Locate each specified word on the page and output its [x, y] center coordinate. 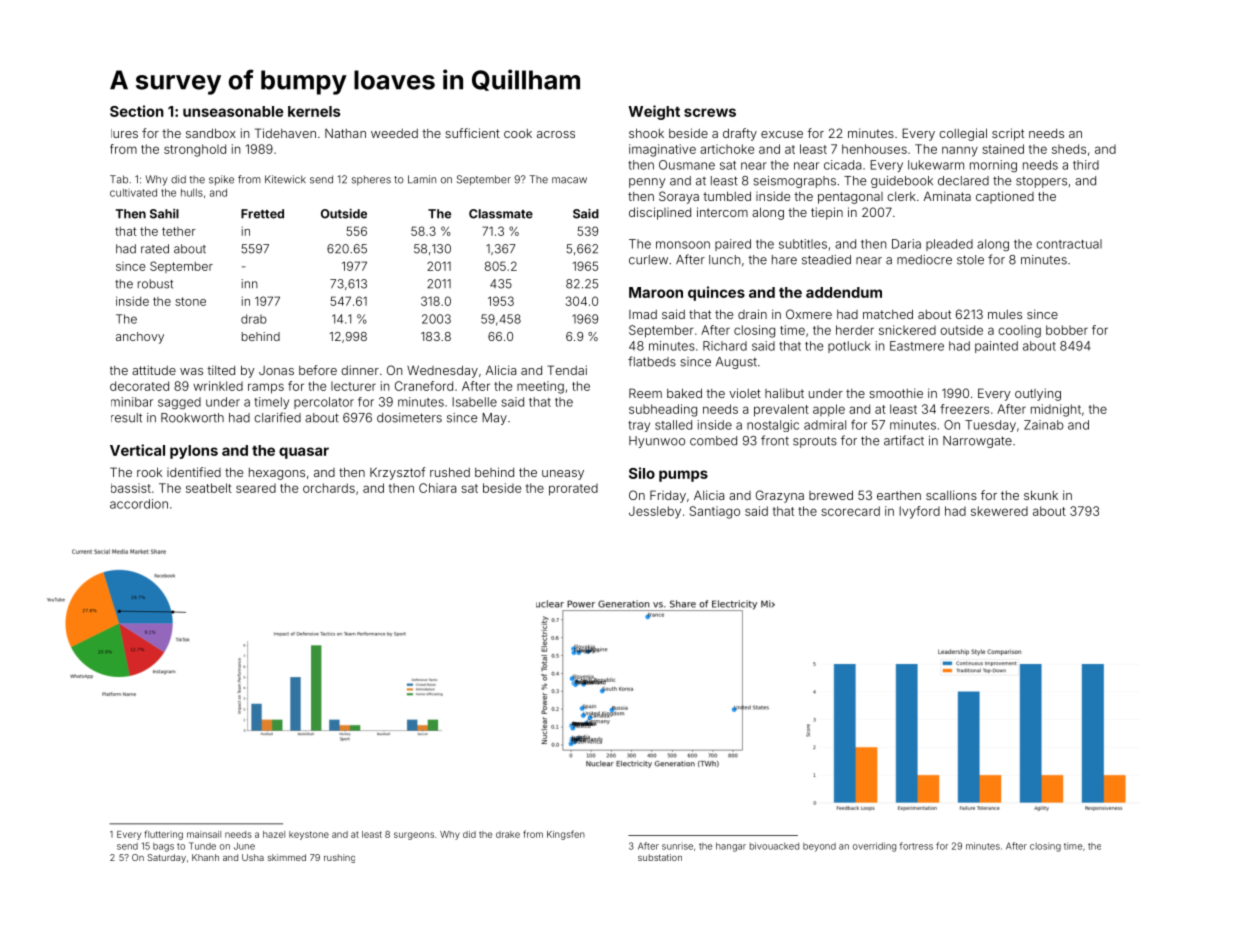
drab [254, 319]
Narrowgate [977, 442]
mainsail [204, 834]
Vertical [137, 450]
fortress [916, 846]
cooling [1019, 331]
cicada [842, 165]
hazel [274, 834]
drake [508, 834]
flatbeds [652, 361]
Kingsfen [566, 835]
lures [124, 133]
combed [713, 441]
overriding [874, 847]
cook [518, 133]
